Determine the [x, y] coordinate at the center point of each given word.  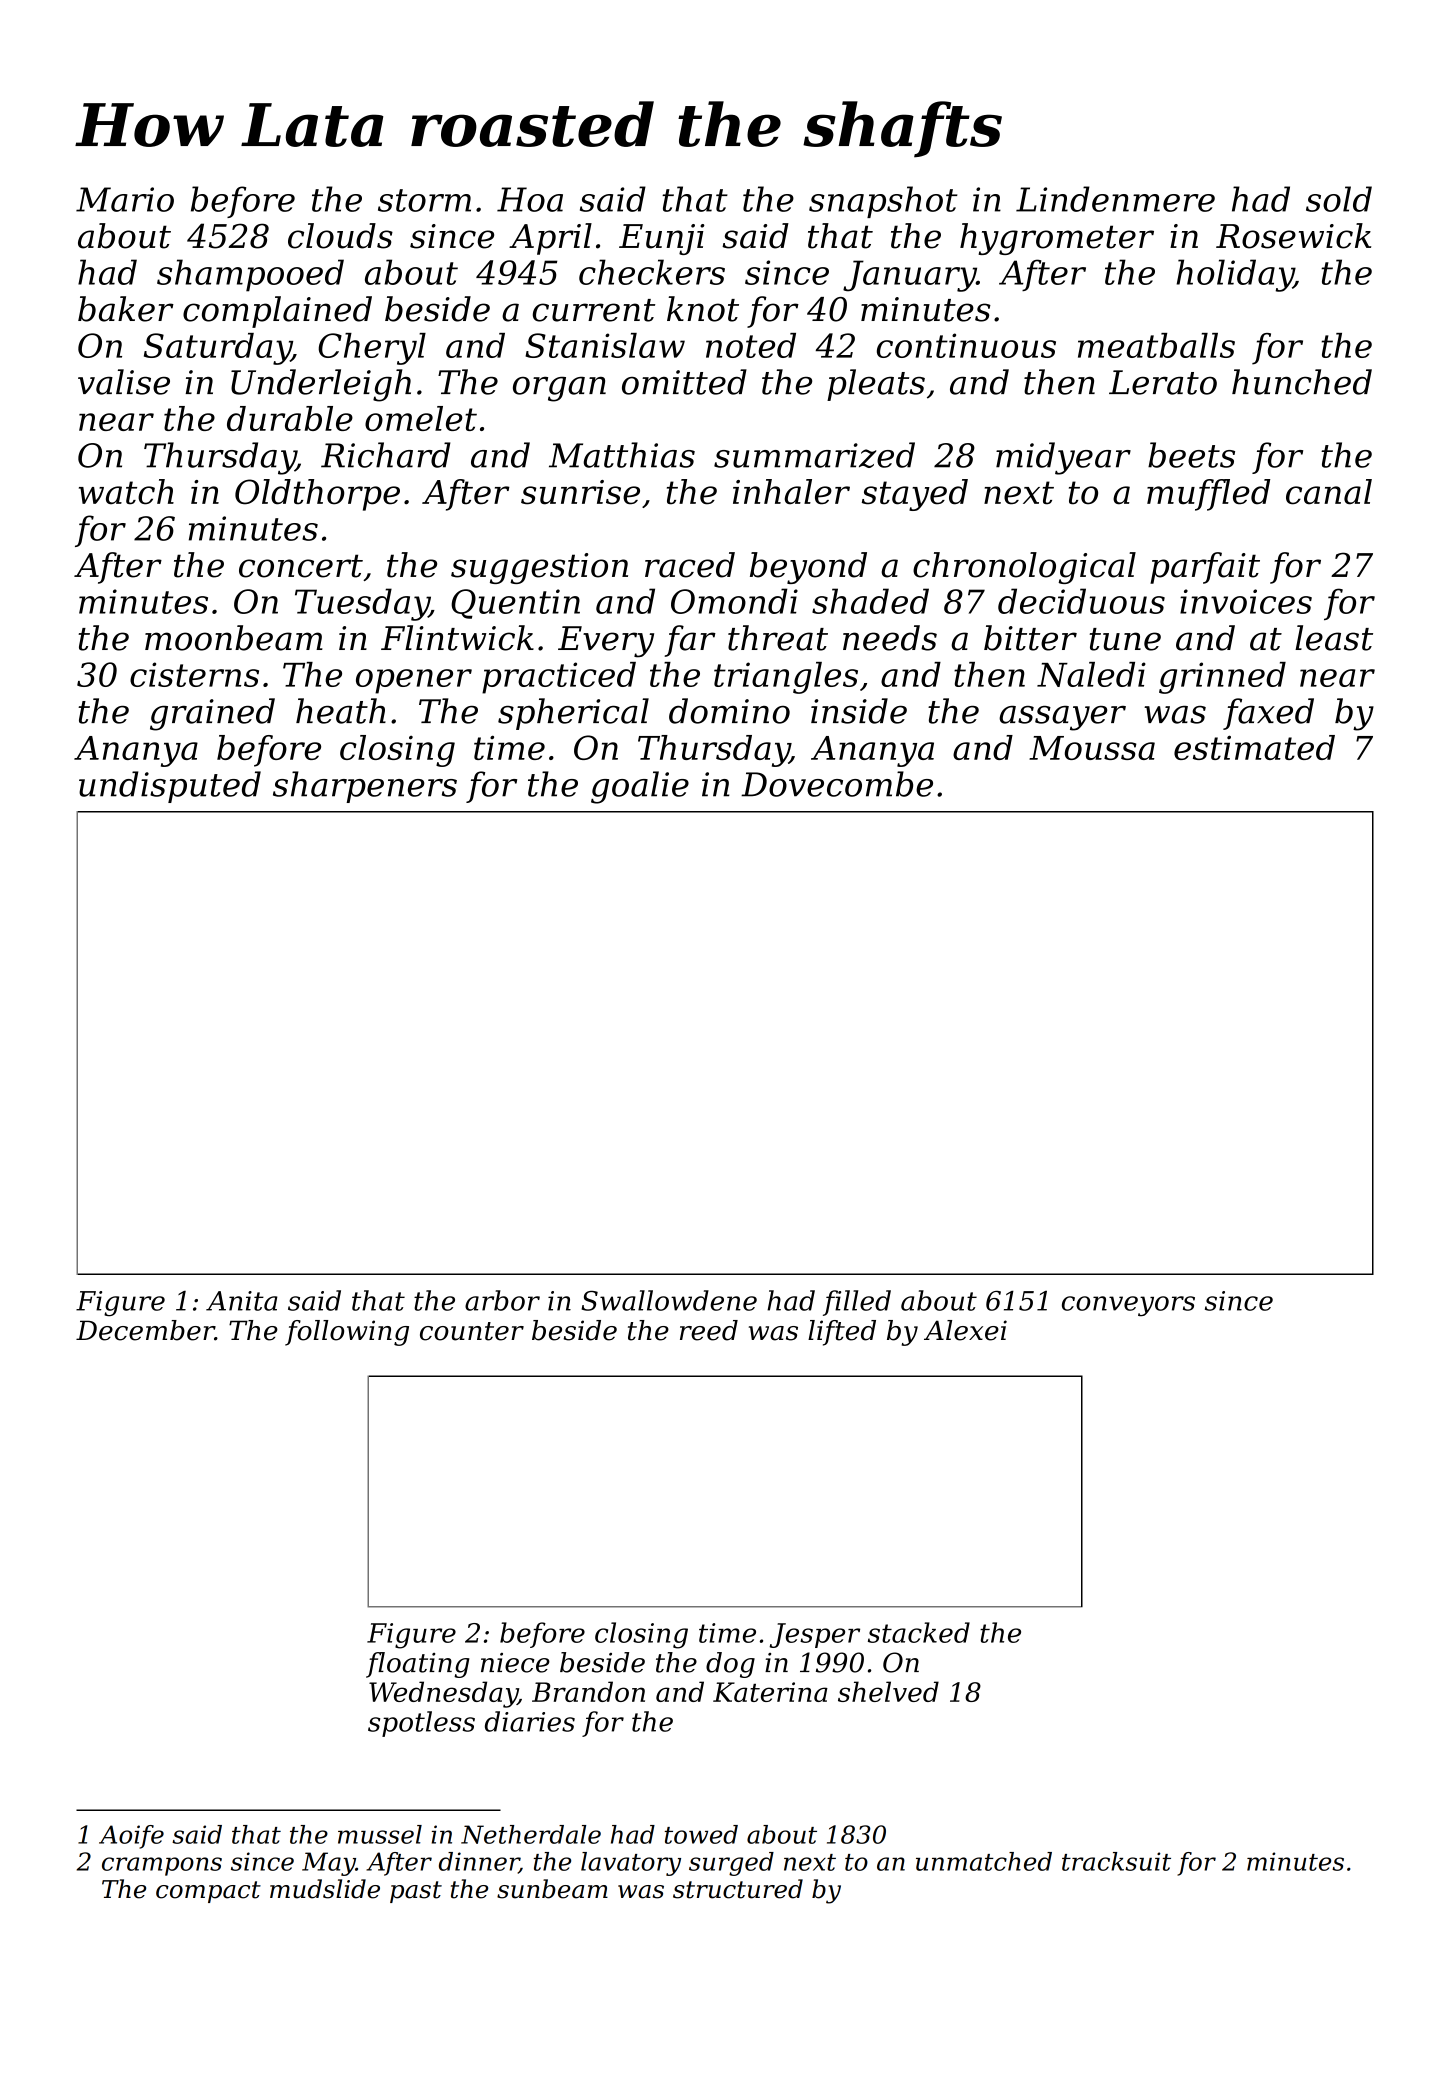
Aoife [131, 1837]
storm [424, 200]
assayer [1062, 718]
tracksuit [1116, 1861]
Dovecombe [837, 784]
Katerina [770, 1692]
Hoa [530, 199]
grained [212, 714]
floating [418, 1665]
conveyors [1128, 1306]
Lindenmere [1115, 199]
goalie [640, 787]
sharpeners [365, 787]
